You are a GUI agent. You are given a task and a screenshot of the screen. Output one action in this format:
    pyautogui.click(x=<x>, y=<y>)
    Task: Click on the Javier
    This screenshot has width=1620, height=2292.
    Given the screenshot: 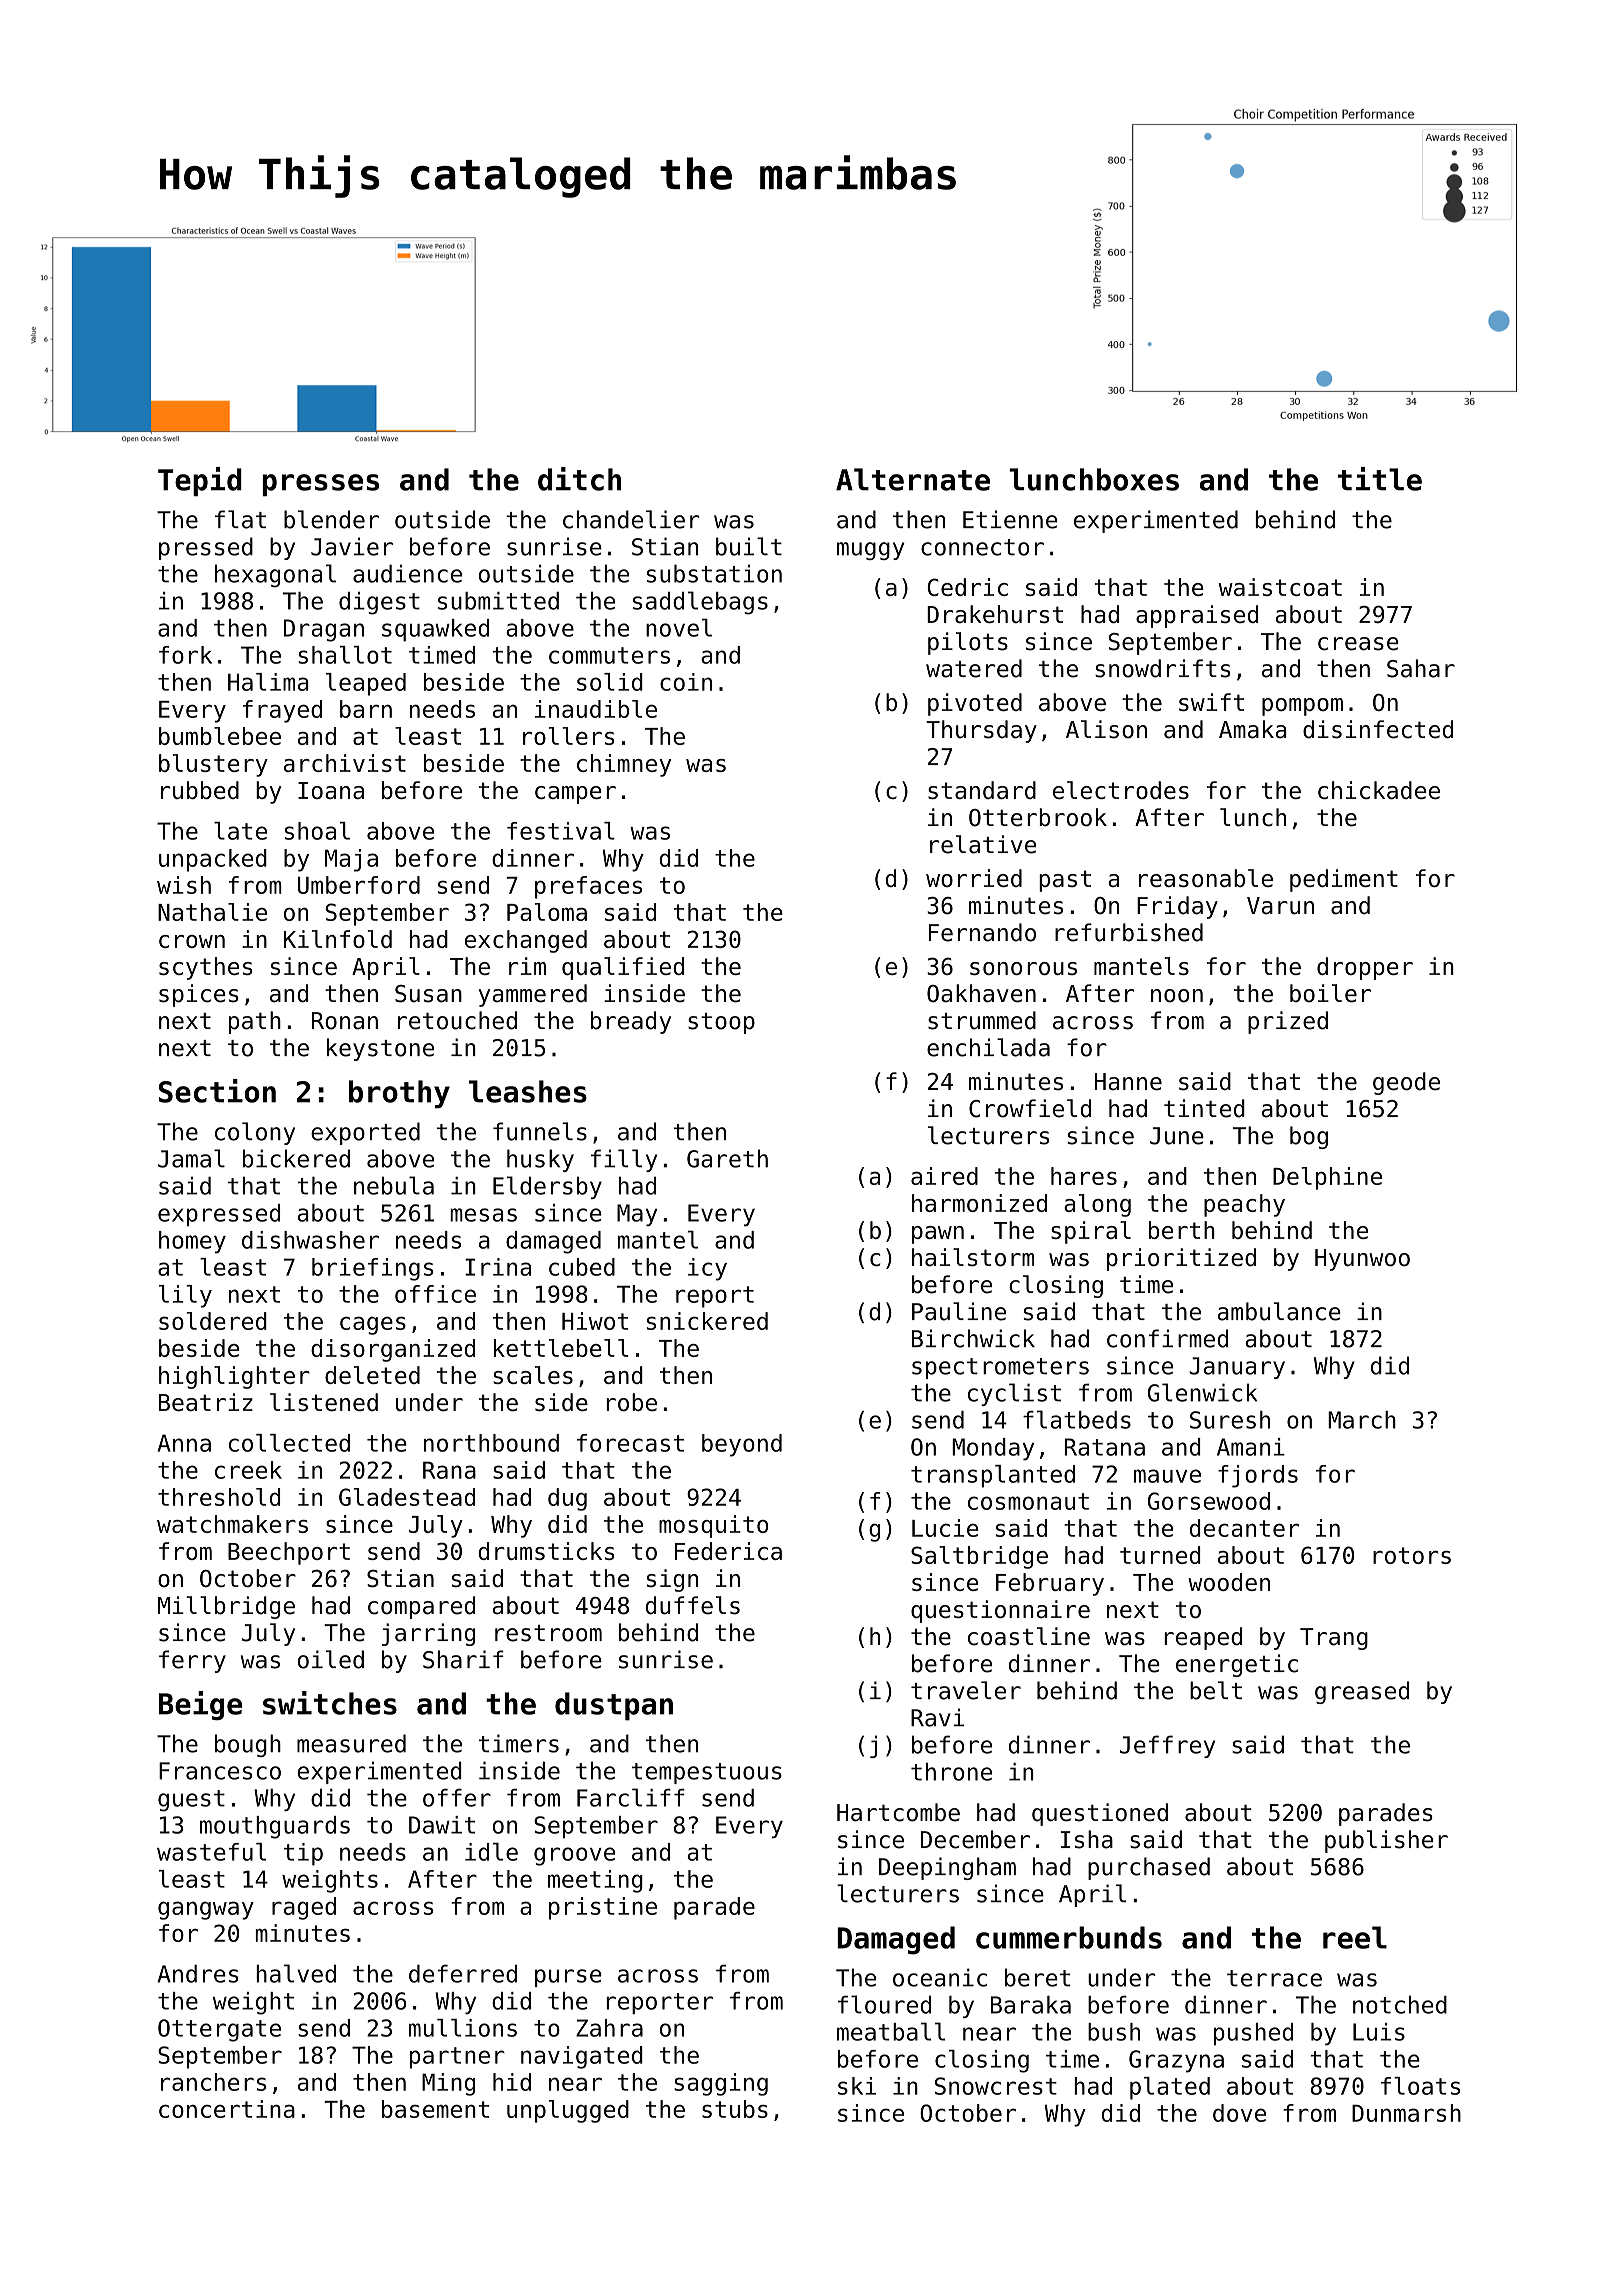 What is the action you would take?
    pyautogui.click(x=352, y=546)
